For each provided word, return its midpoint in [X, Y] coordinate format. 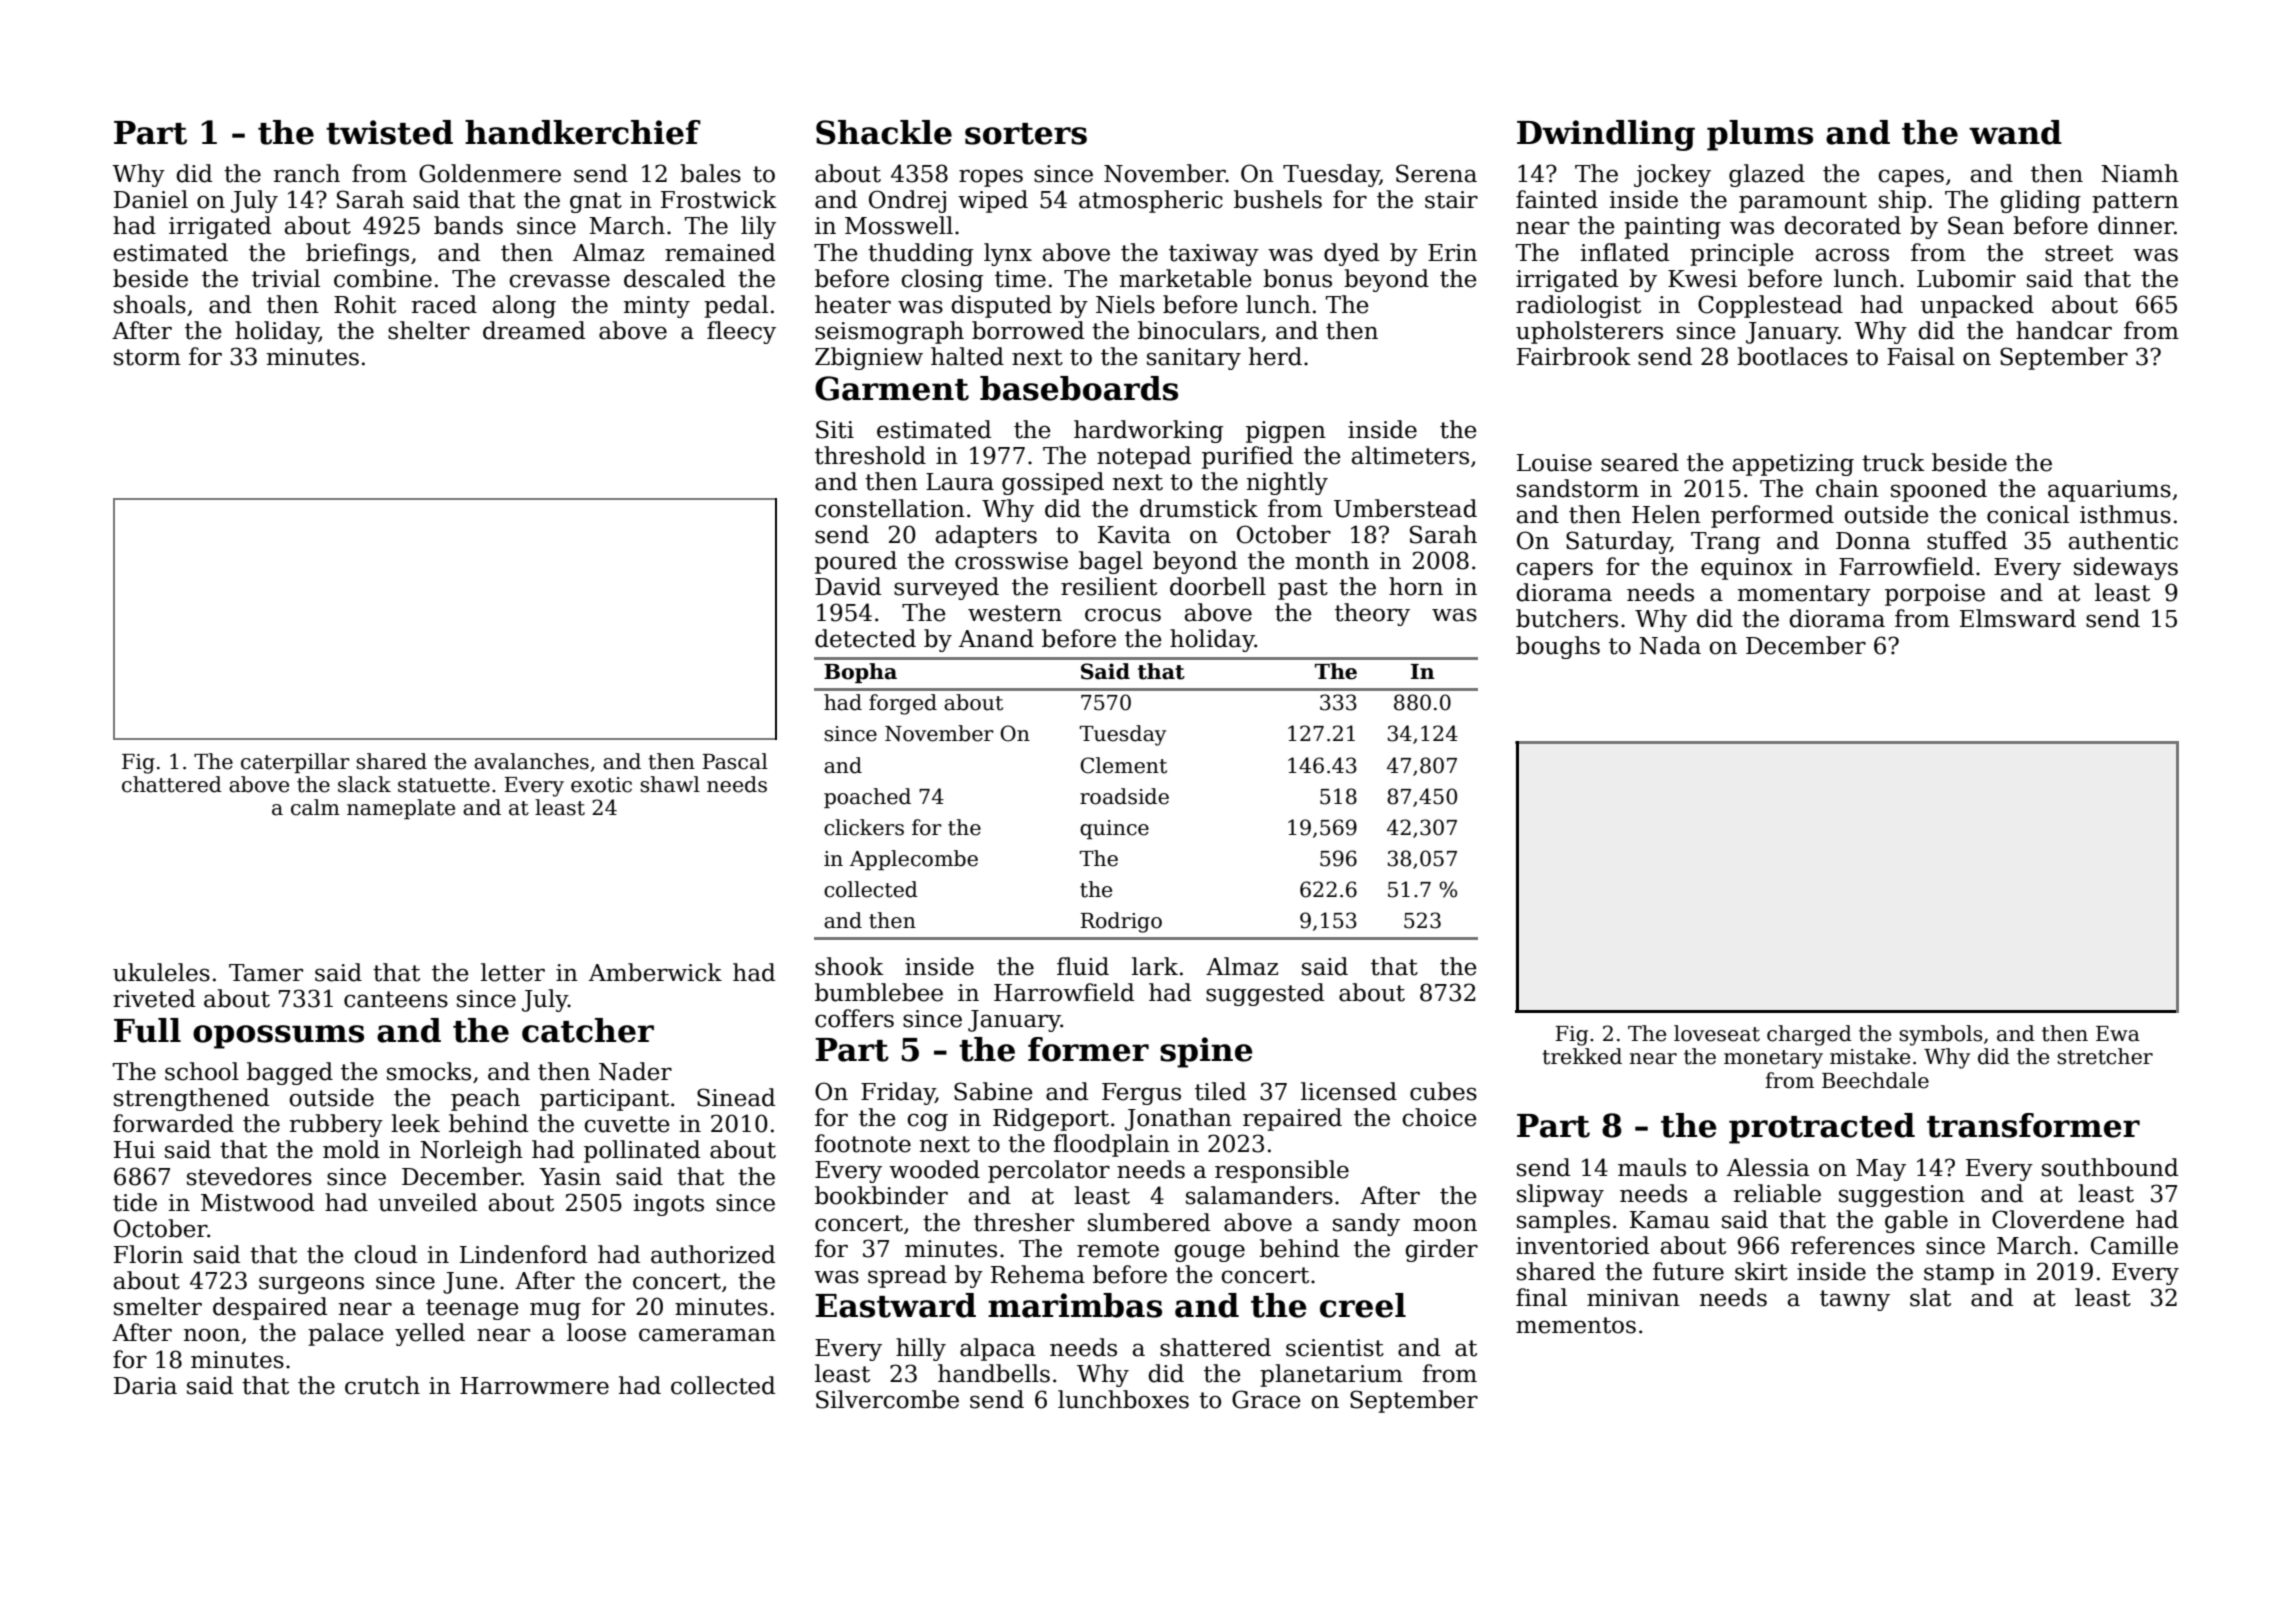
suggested [1265, 994]
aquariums [2109, 491]
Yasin [570, 1177]
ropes [991, 178]
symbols [1940, 1035]
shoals [150, 304]
